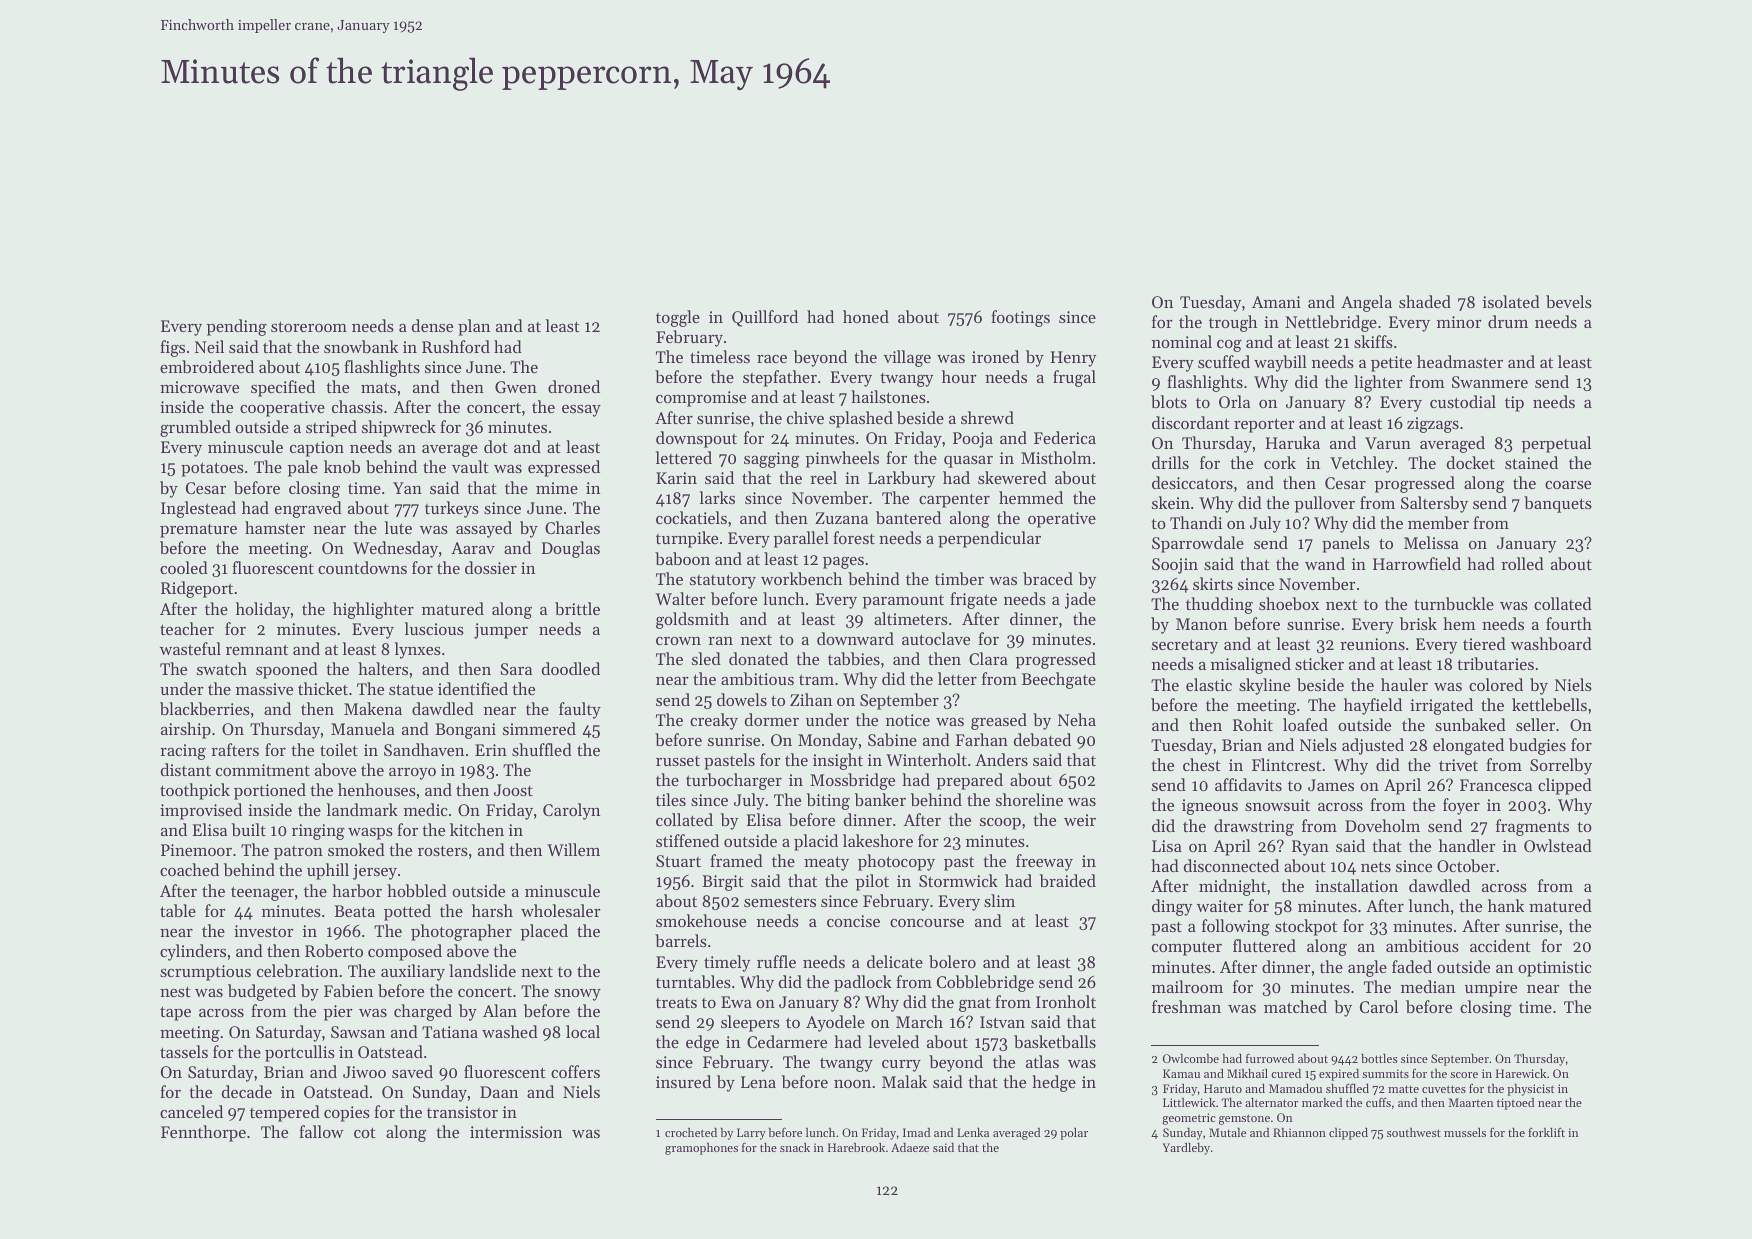 The image size is (1752, 1239). Describe the element at coordinates (378, 387) in the screenshot. I see `mats` at that location.
